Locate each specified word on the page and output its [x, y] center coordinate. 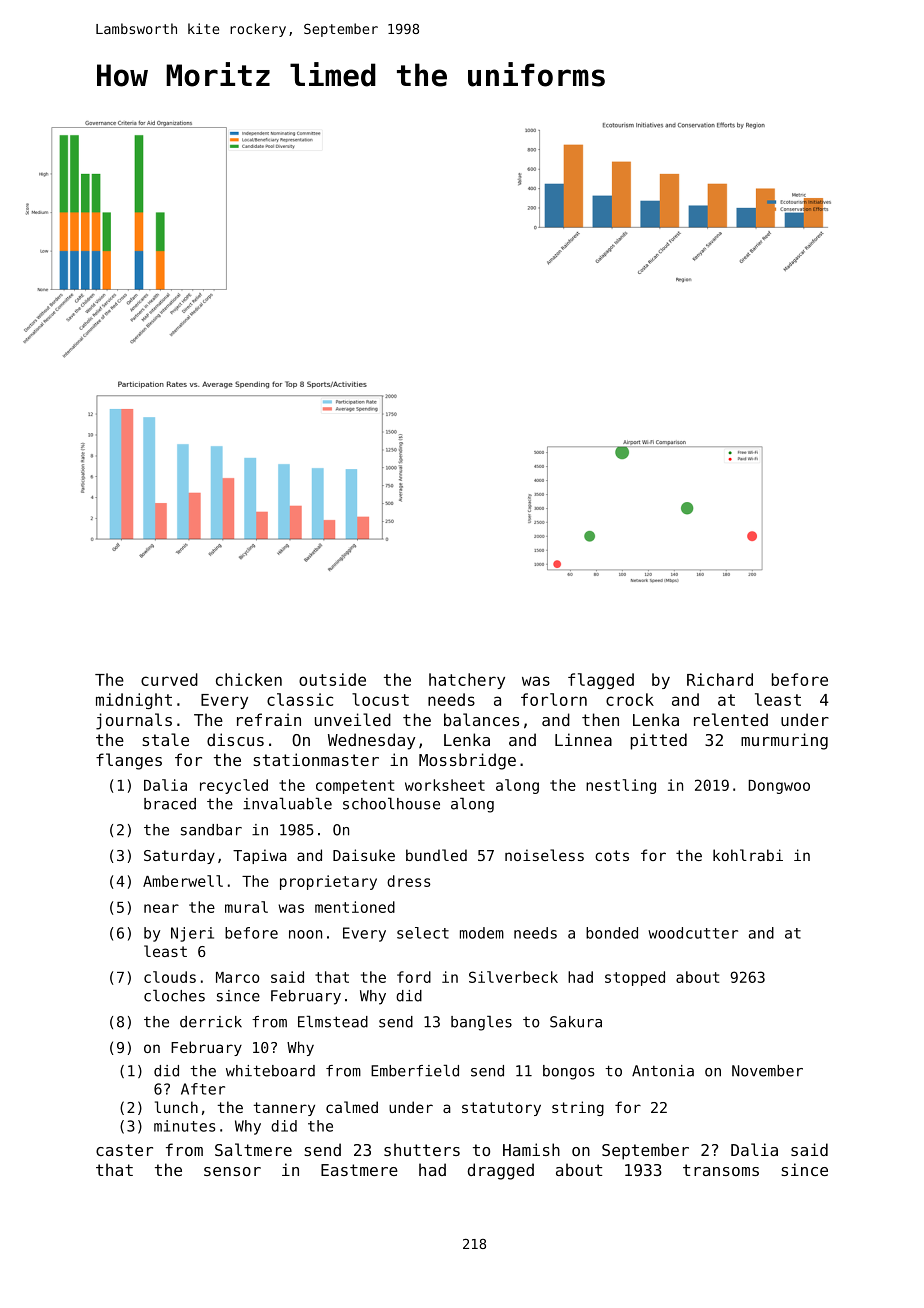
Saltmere [253, 1149]
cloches [174, 996]
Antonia [663, 1071]
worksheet [445, 785]
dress [408, 881]
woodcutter [693, 933]
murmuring [784, 741]
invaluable [287, 804]
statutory [501, 1109]
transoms [721, 1170]
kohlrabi [748, 855]
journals [134, 721]
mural [246, 907]
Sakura [576, 1022]
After [203, 1089]
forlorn [554, 699]
